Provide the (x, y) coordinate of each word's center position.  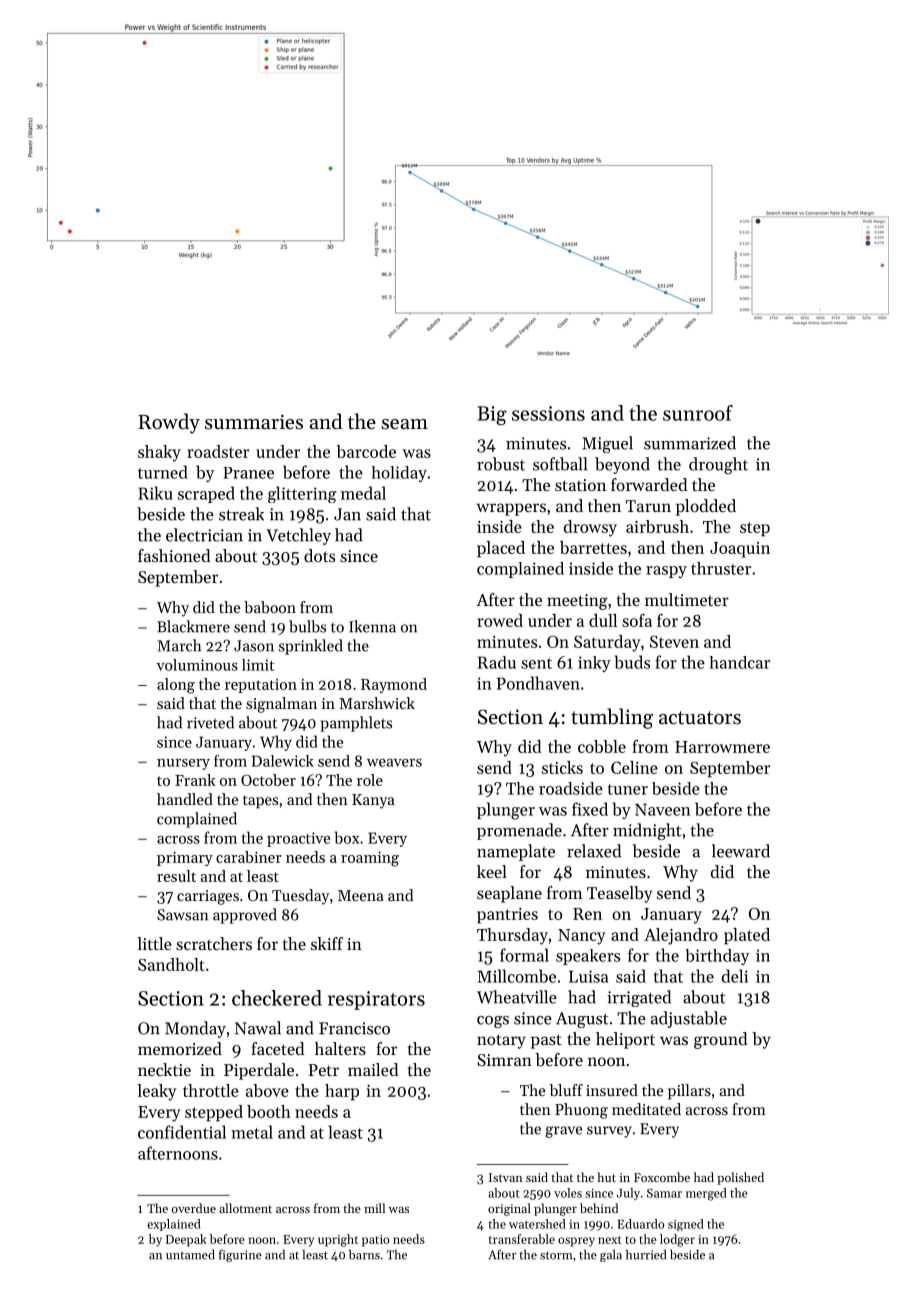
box (346, 837)
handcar (740, 662)
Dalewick (283, 761)
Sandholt (171, 964)
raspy (666, 572)
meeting (577, 602)
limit (258, 665)
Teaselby (619, 894)
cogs (493, 1022)
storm (556, 1255)
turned (163, 472)
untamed (190, 1254)
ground (720, 1040)
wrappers (511, 509)
